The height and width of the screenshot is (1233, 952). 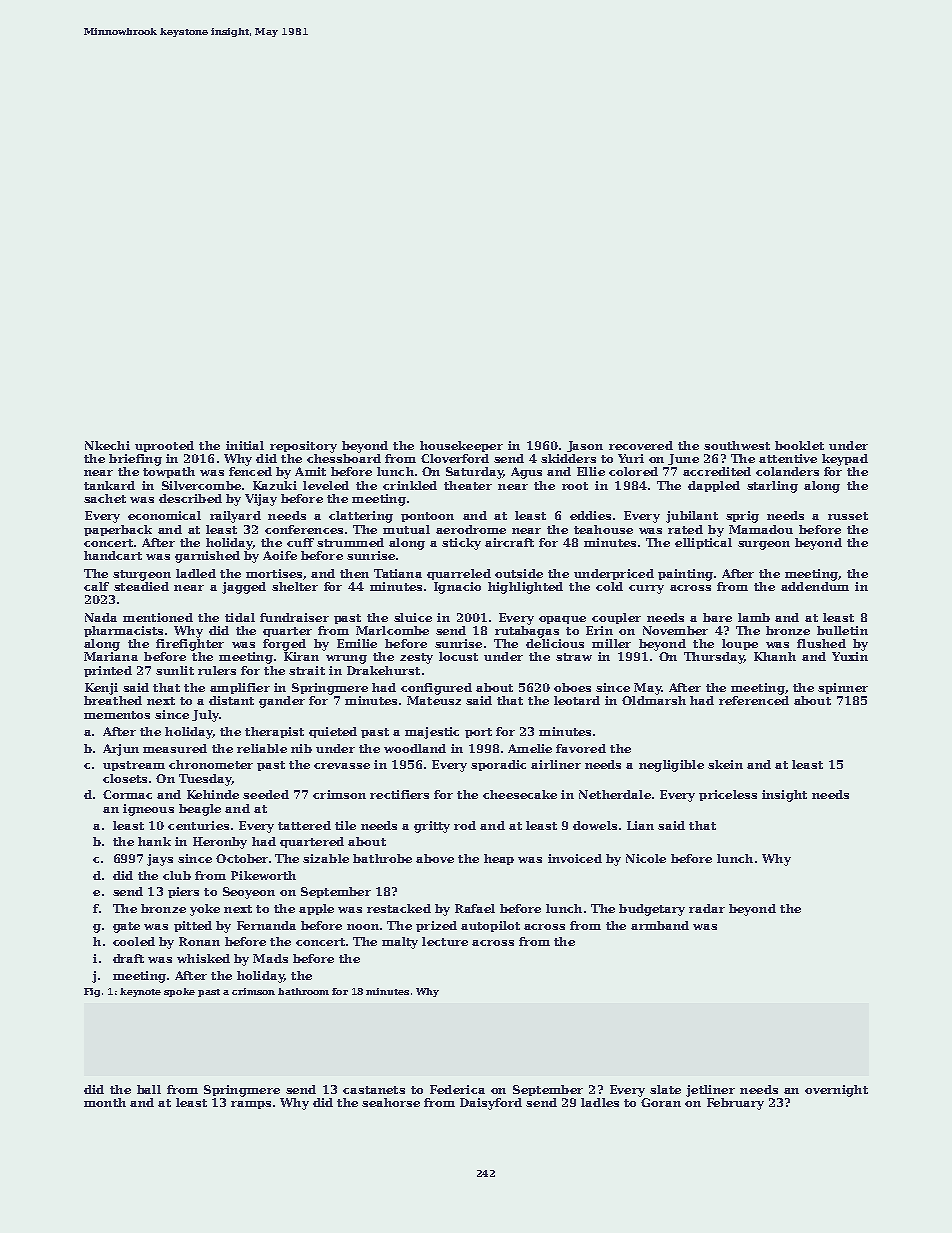 I want to click on igneous, so click(x=148, y=810).
